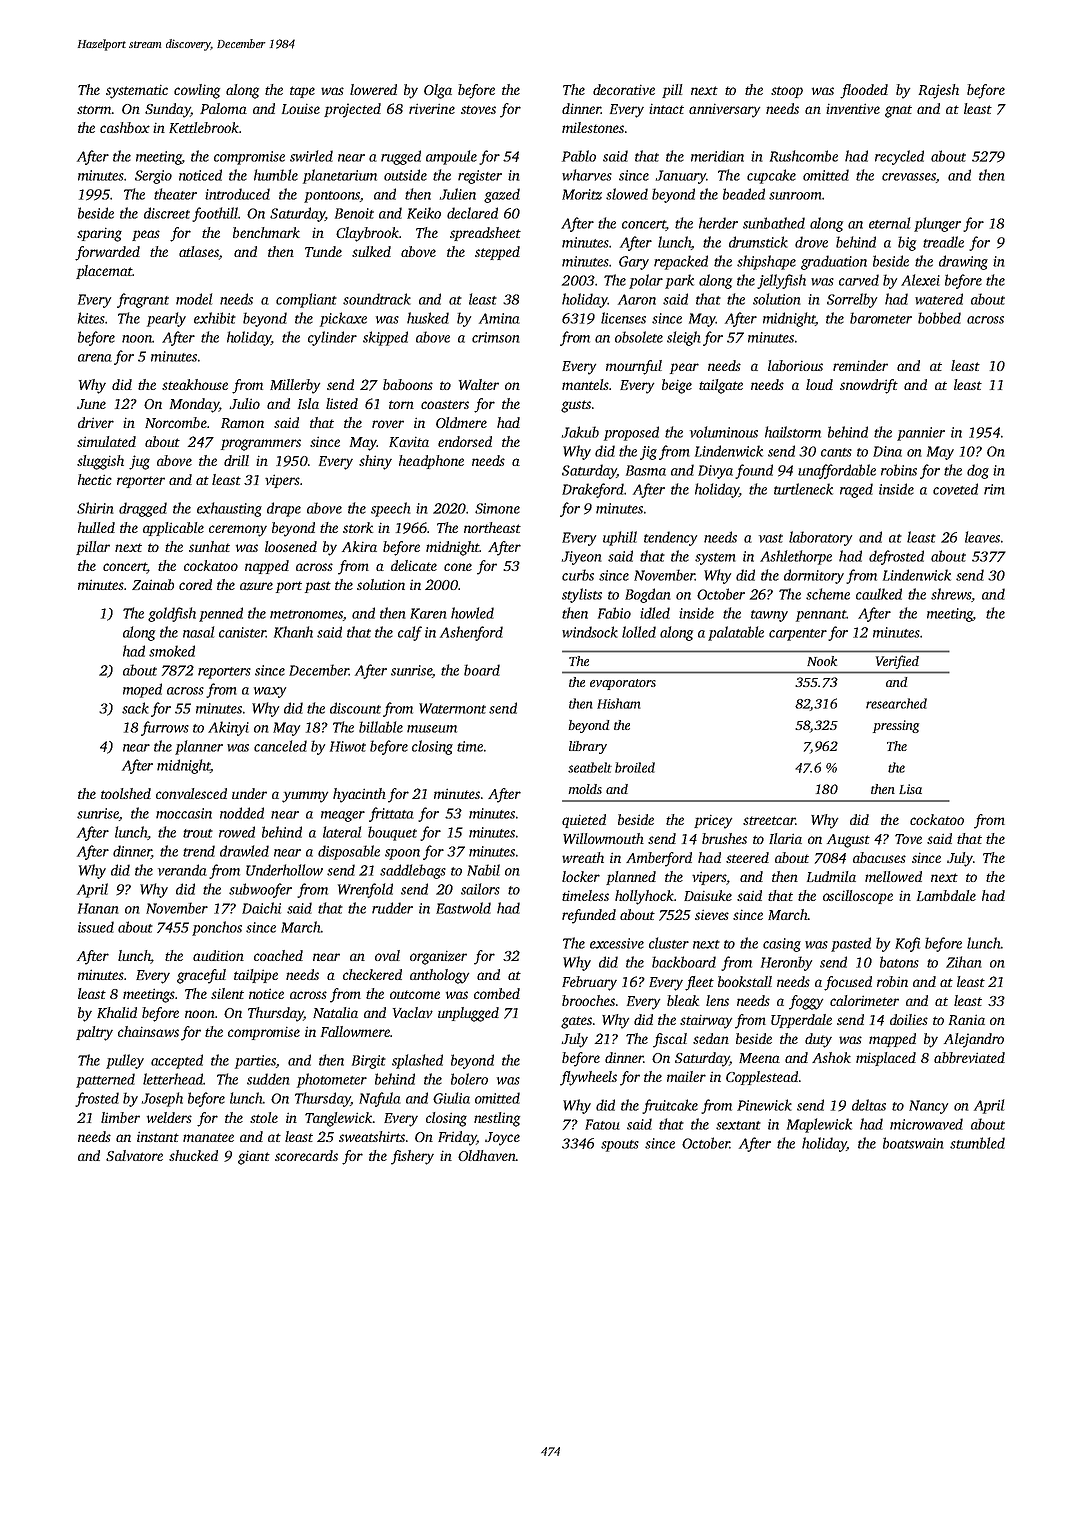  What do you see at coordinates (795, 365) in the image?
I see `laborious` at bounding box center [795, 365].
